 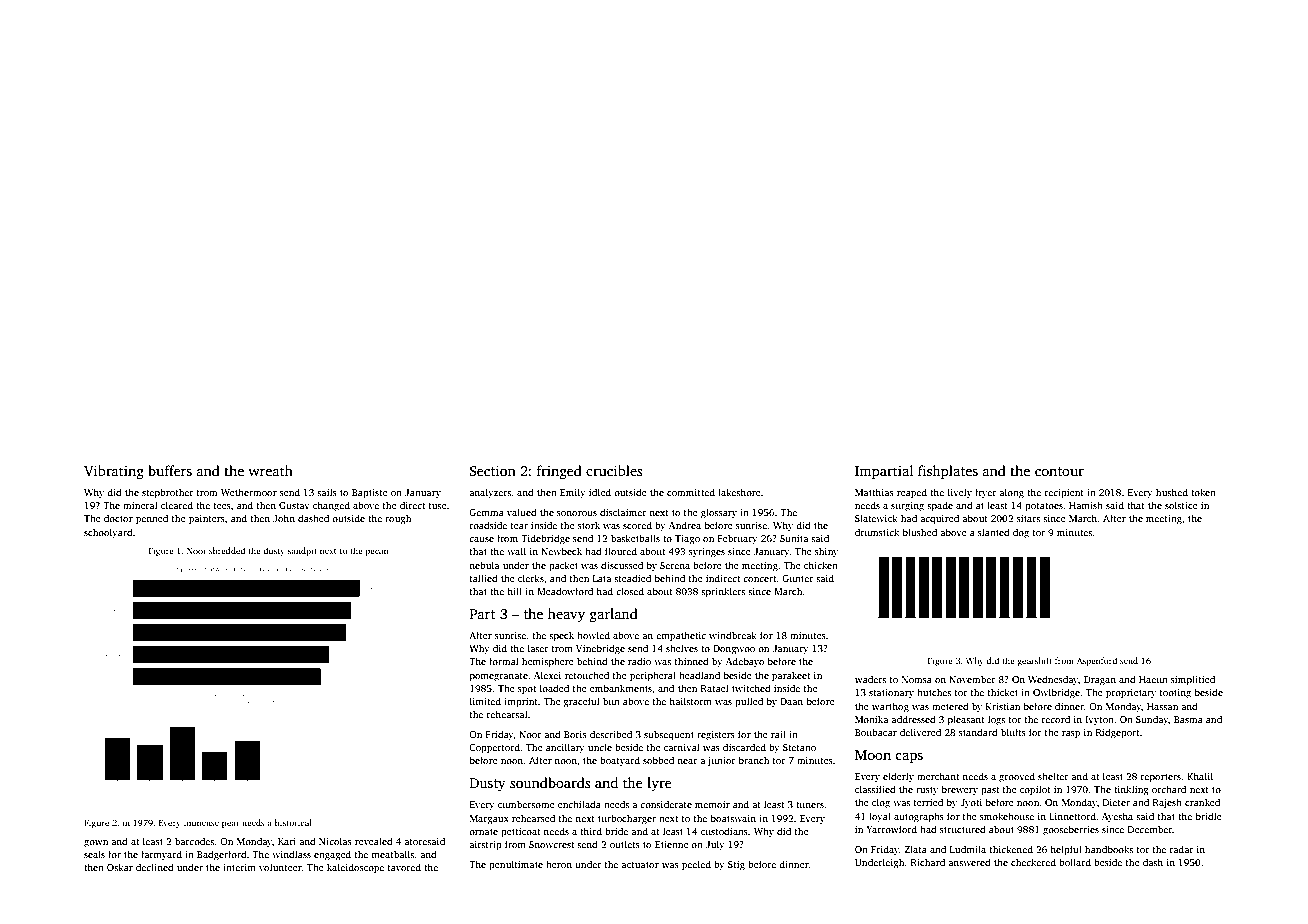 What do you see at coordinates (239, 867) in the screenshot?
I see `interim` at bounding box center [239, 867].
